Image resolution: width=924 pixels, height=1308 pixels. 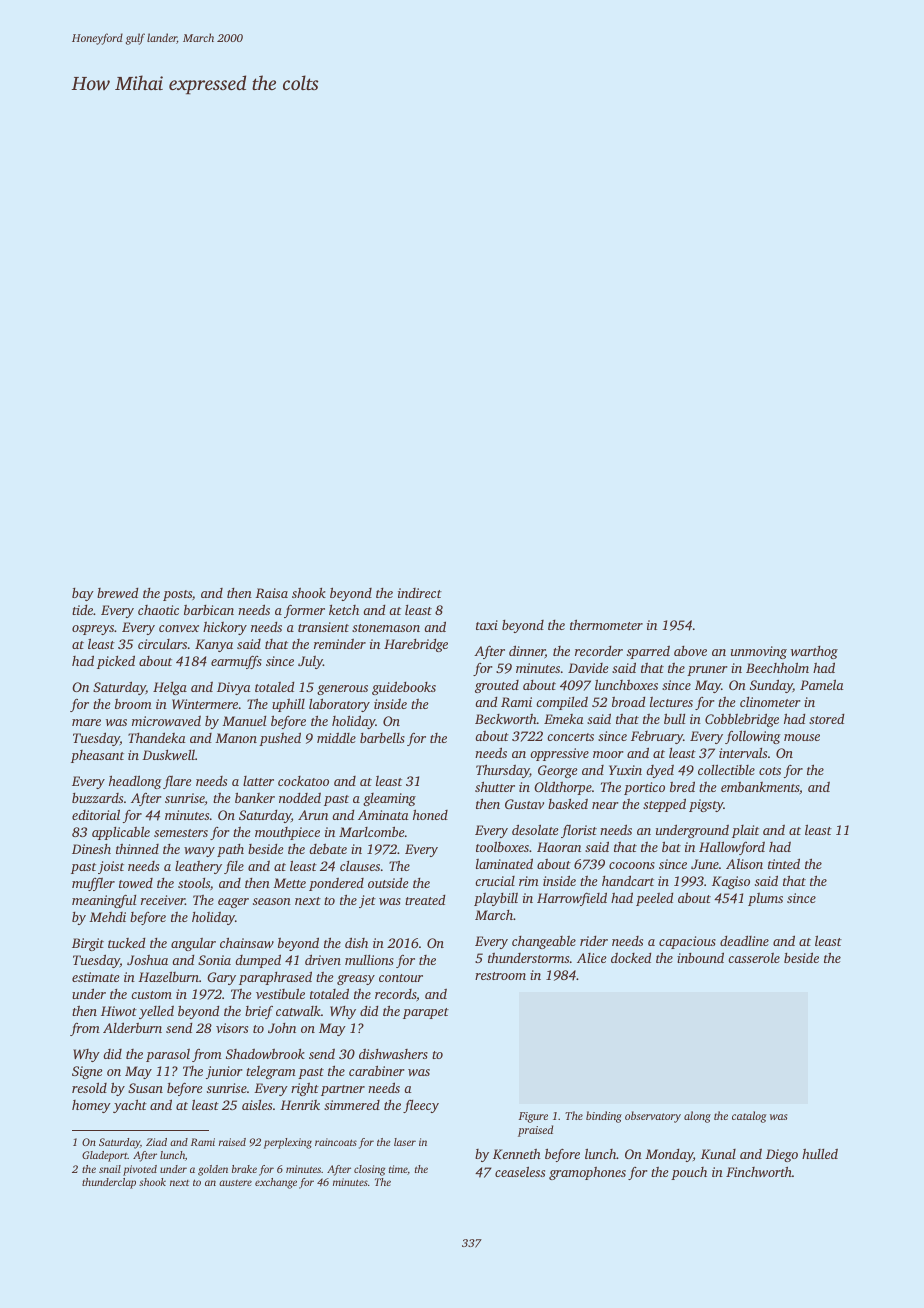 I want to click on Shadowbrook, so click(x=265, y=1053).
